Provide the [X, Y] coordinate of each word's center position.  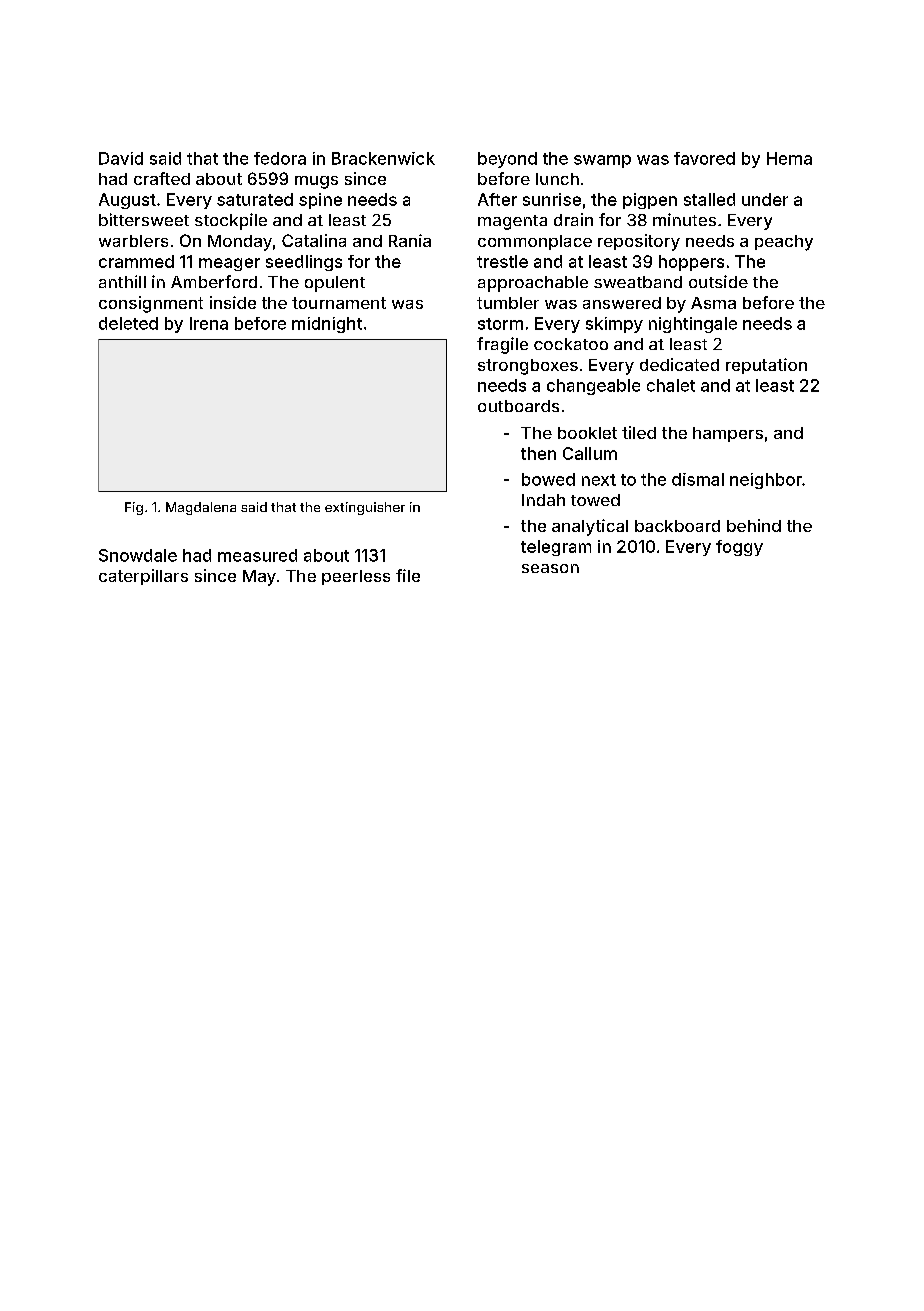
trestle [502, 261]
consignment [151, 304]
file [408, 575]
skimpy [614, 325]
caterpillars [143, 577]
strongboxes [528, 367]
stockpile [231, 221]
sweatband [638, 282]
